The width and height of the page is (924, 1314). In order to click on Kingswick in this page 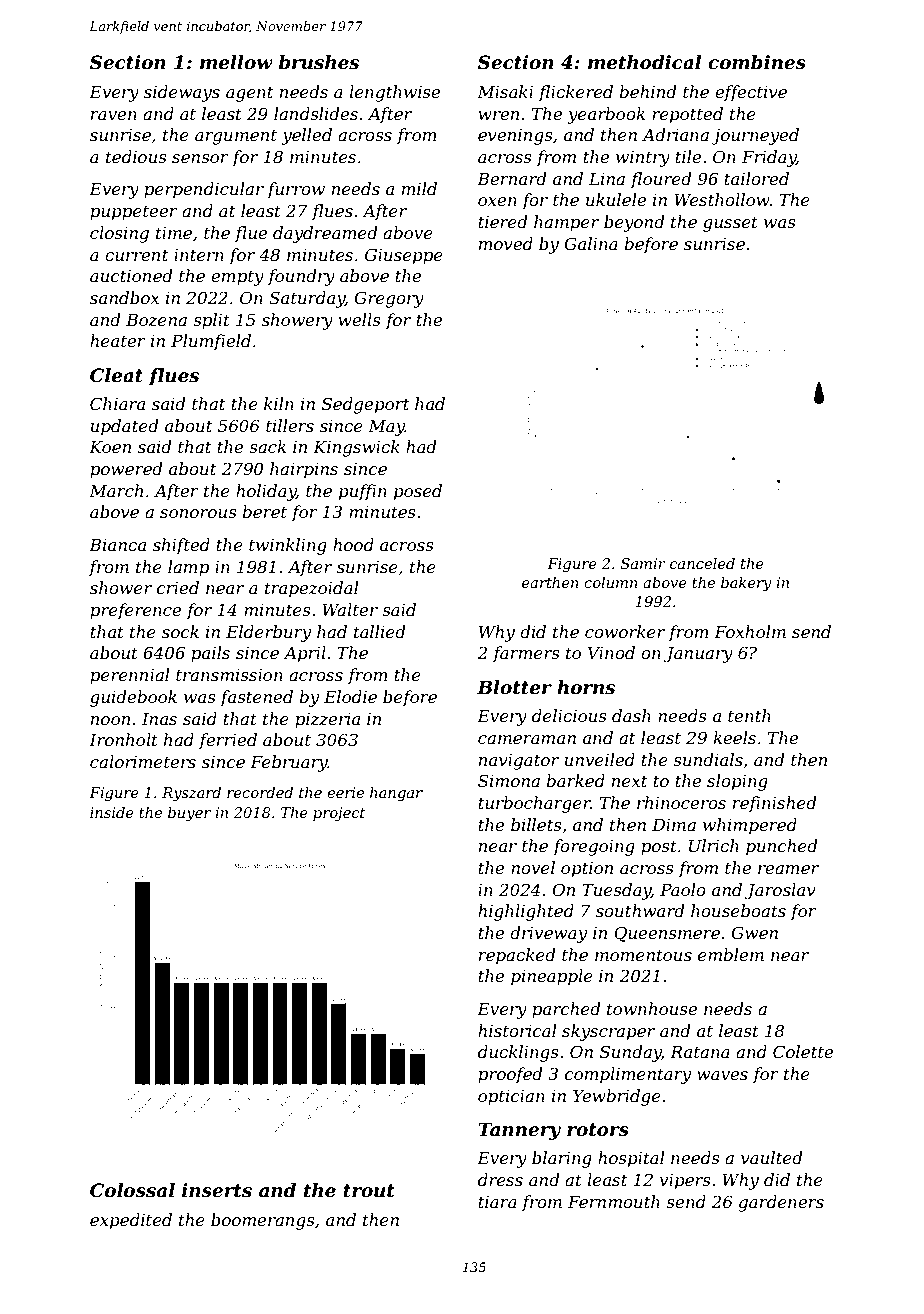, I will do `click(356, 448)`.
